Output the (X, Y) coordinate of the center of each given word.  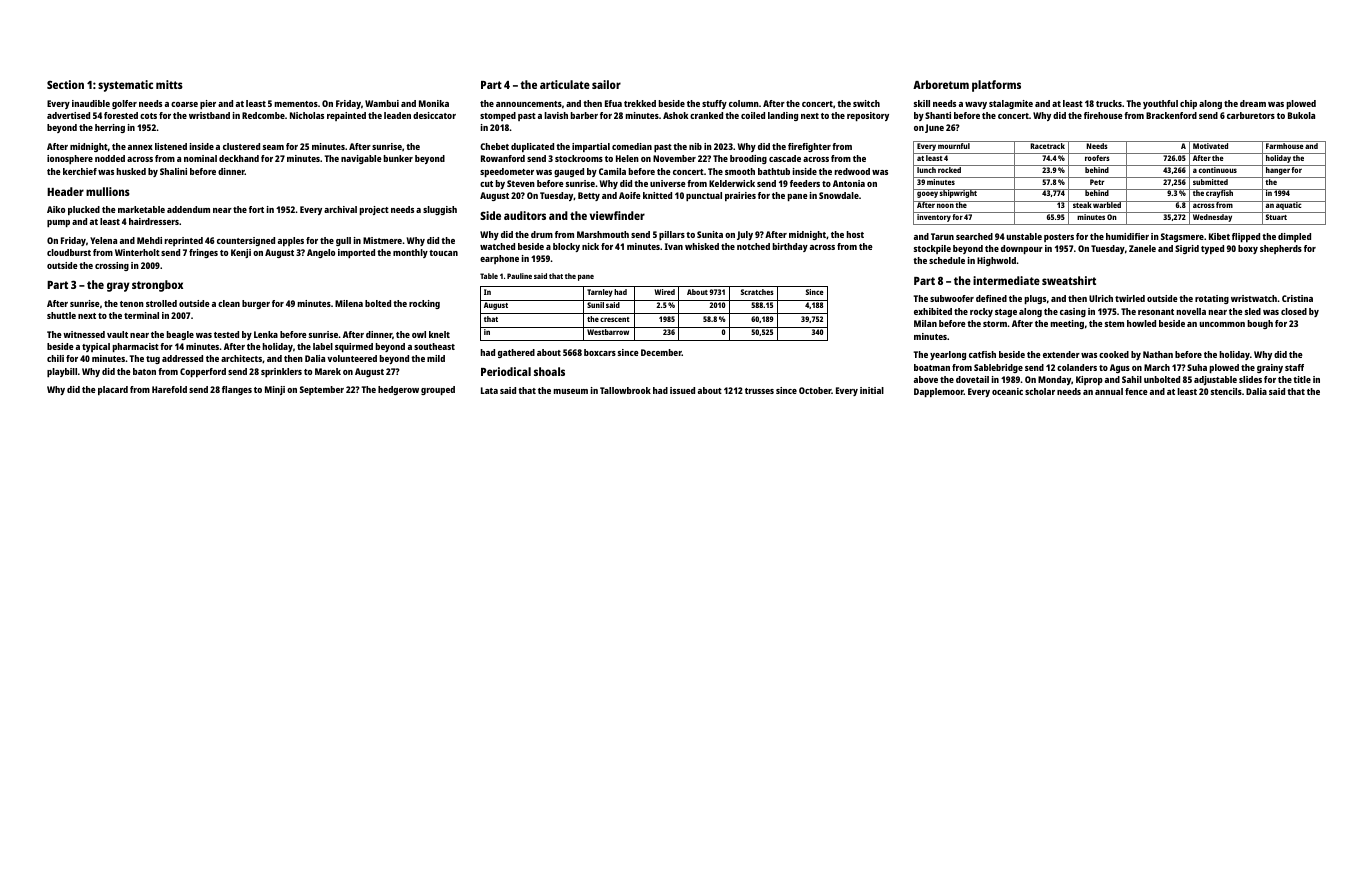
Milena (349, 303)
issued (682, 390)
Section (65, 84)
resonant (1156, 312)
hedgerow (398, 390)
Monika (434, 103)
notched (753, 246)
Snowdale (839, 195)
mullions (108, 191)
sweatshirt (1069, 280)
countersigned (246, 241)
